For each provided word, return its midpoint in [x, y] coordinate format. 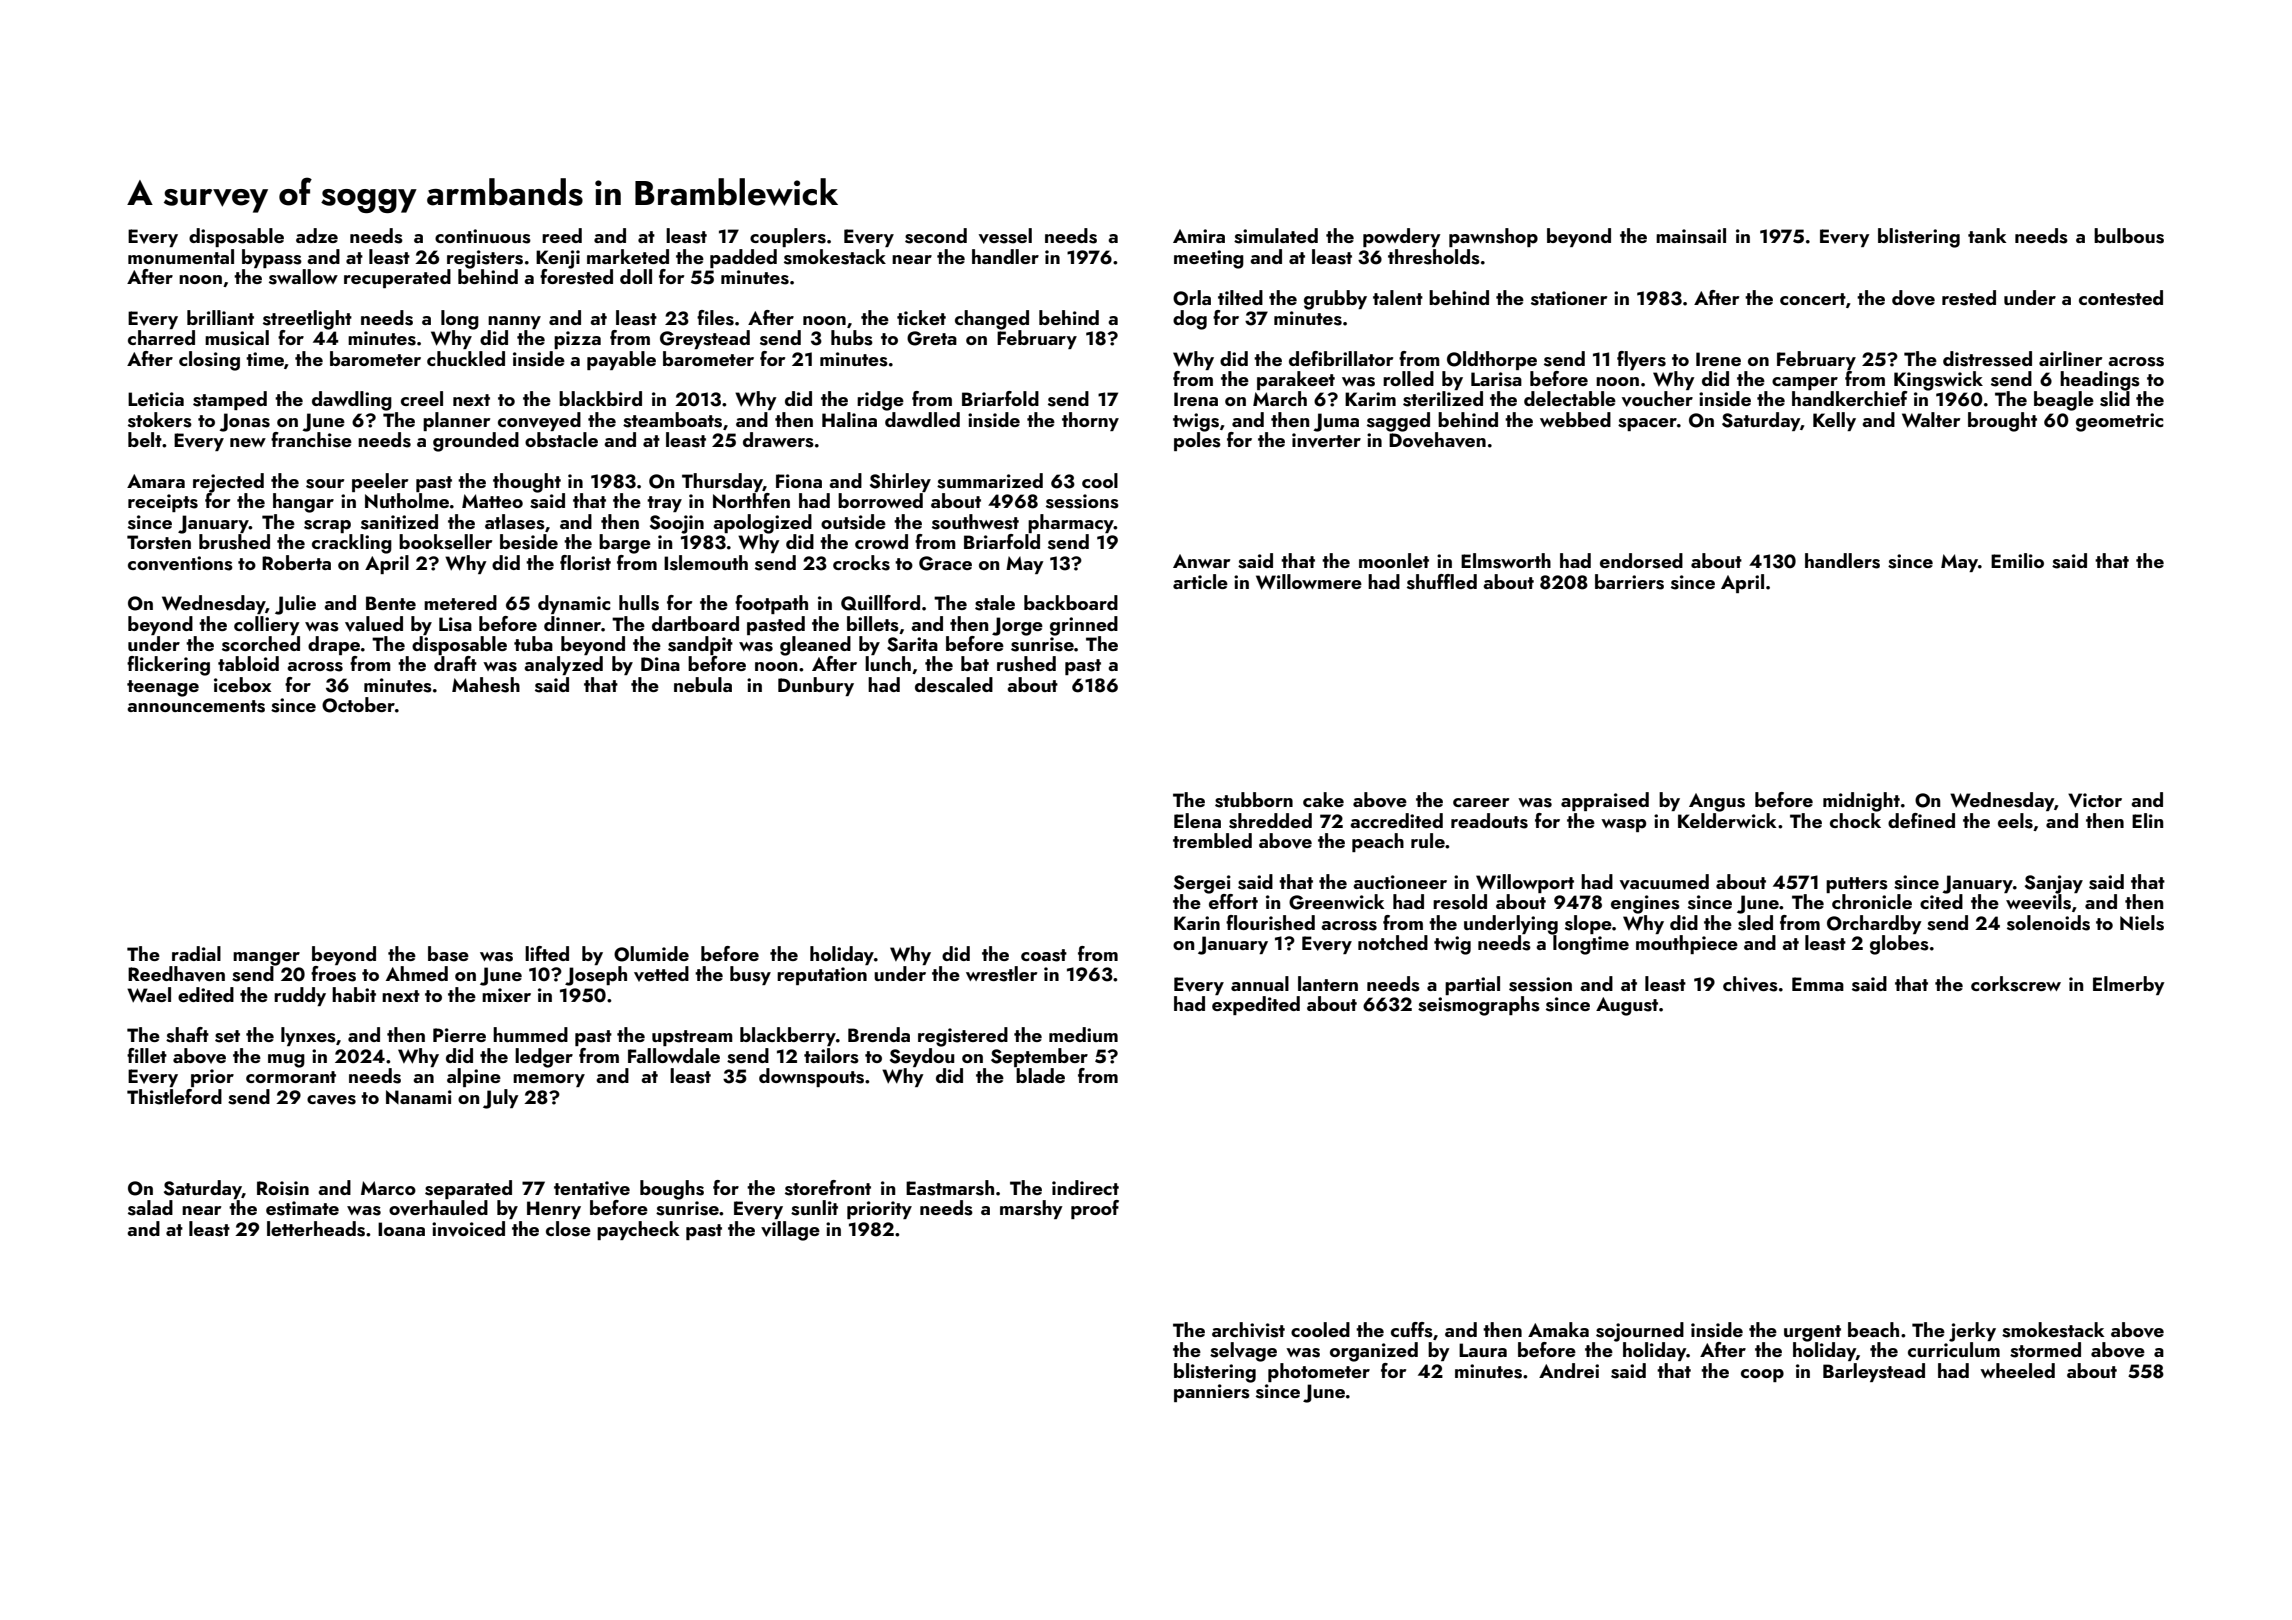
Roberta [296, 562]
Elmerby [2129, 985]
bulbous [2129, 236]
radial [196, 953]
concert [1813, 299]
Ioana [401, 1229]
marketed [628, 256]
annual [1260, 983]
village [790, 1231]
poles [1197, 441]
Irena [1196, 399]
